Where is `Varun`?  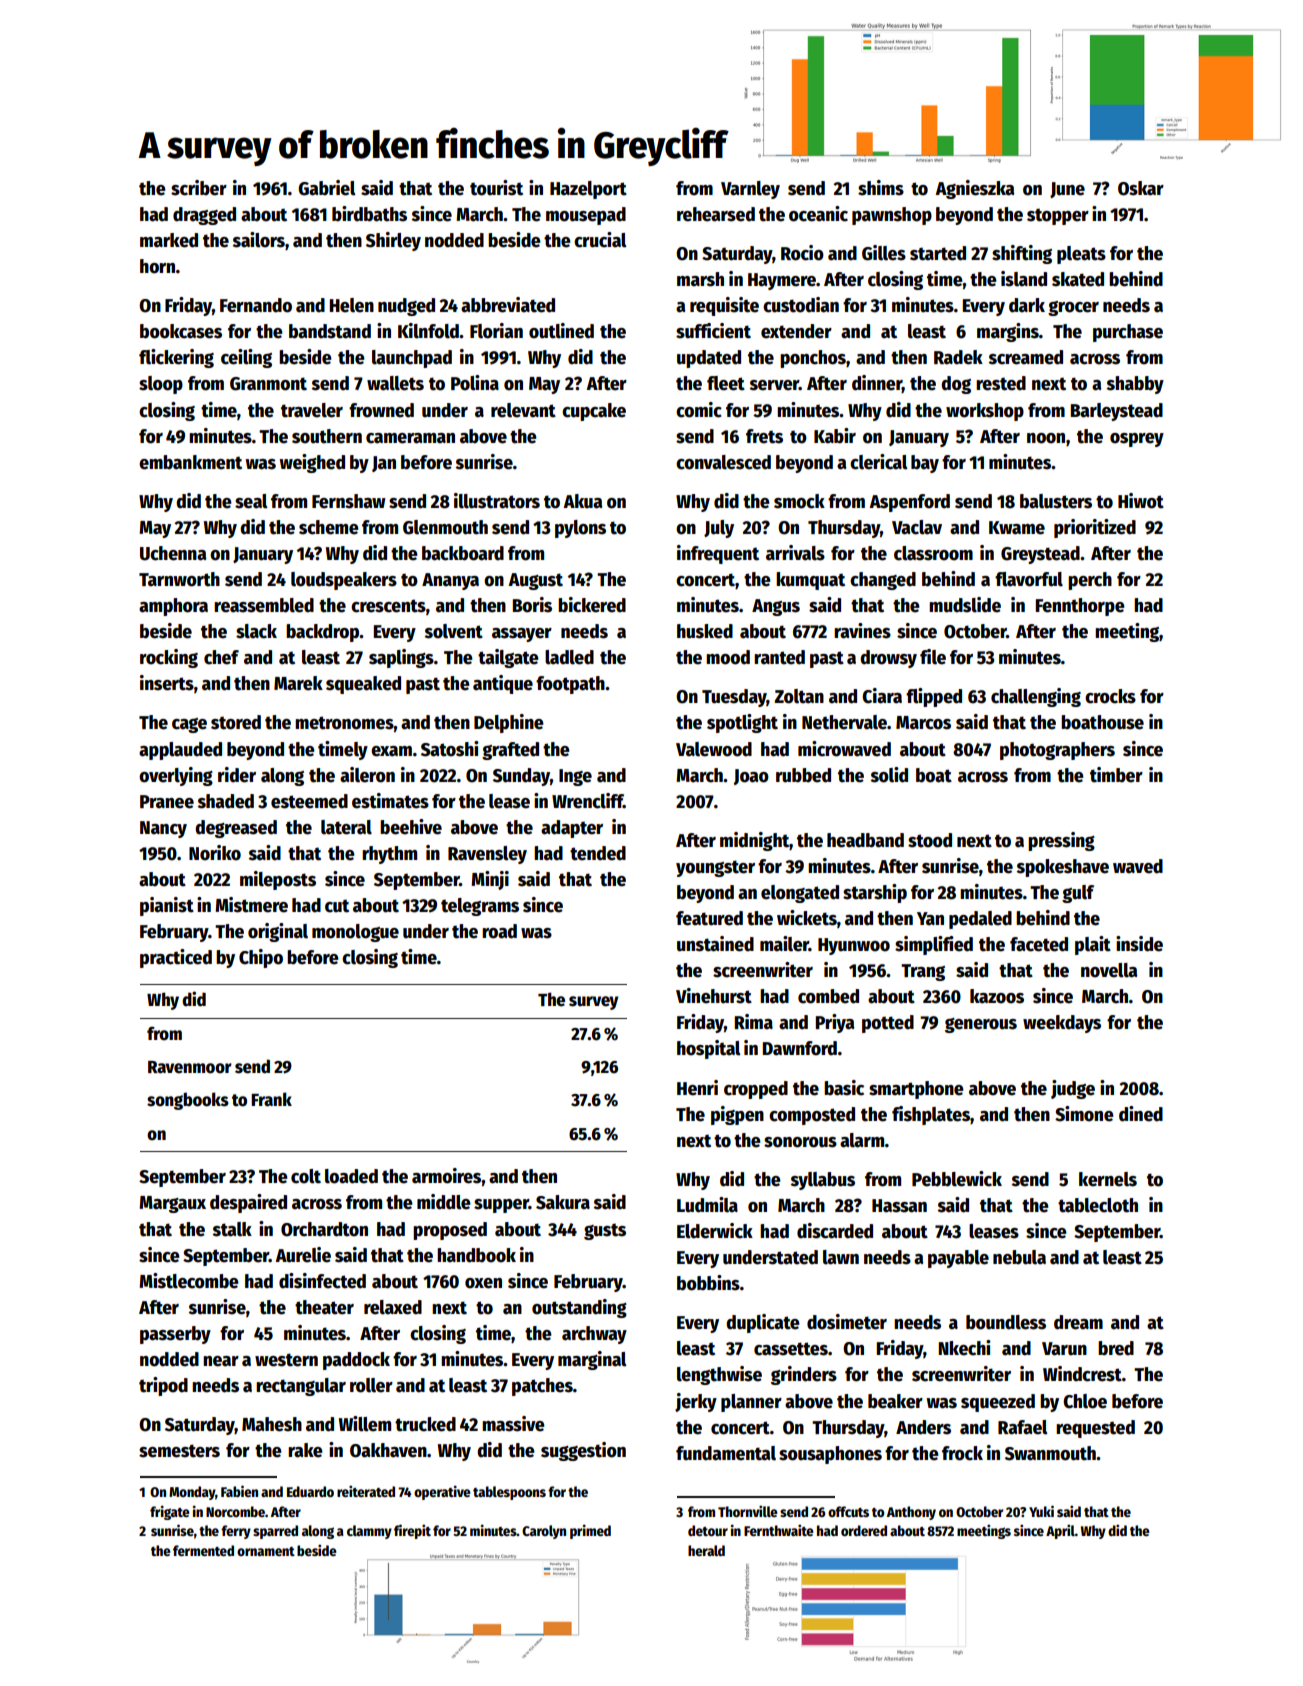 Varun is located at coordinates (1064, 1349).
